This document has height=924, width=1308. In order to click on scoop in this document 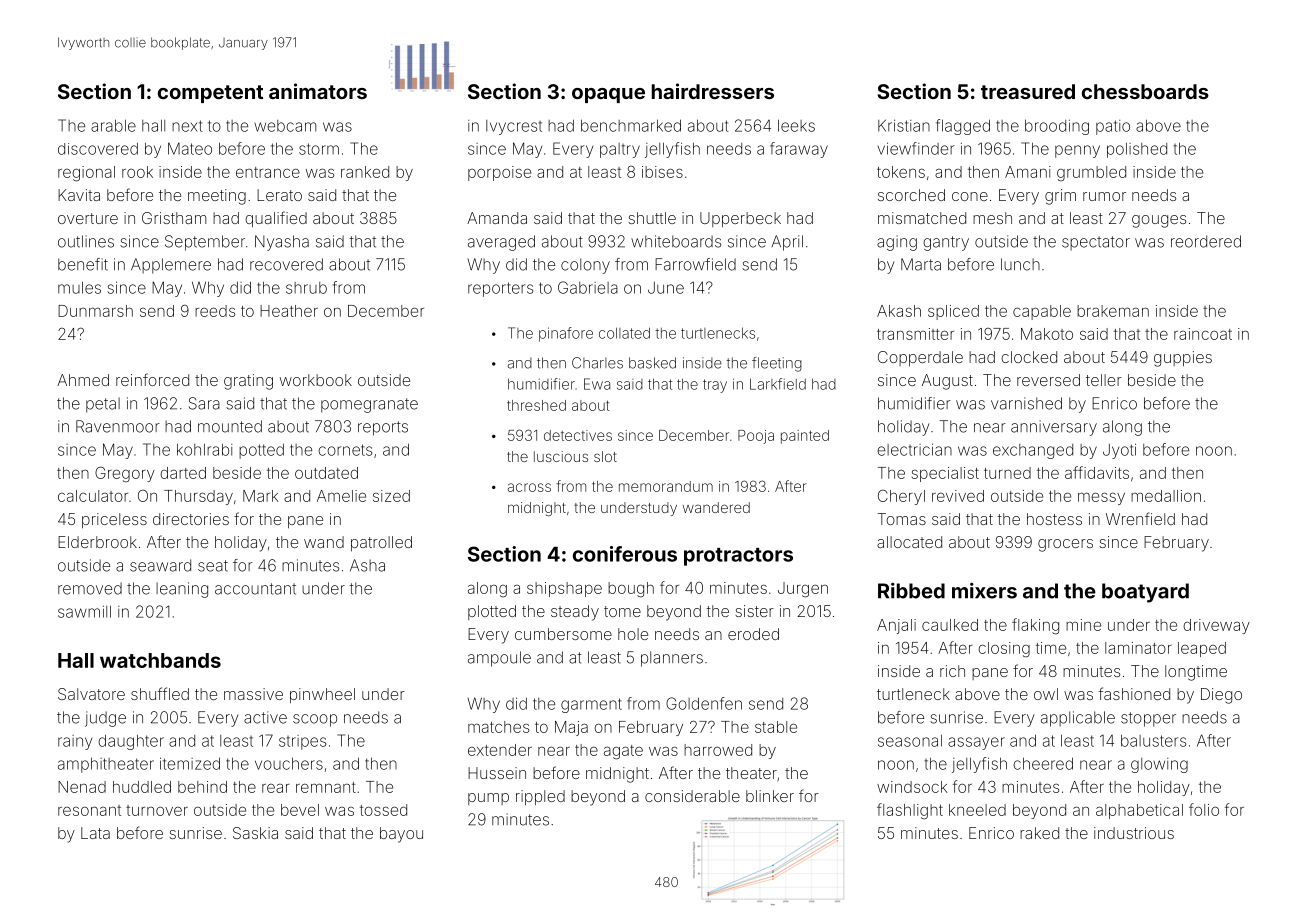, I will do `click(315, 720)`.
